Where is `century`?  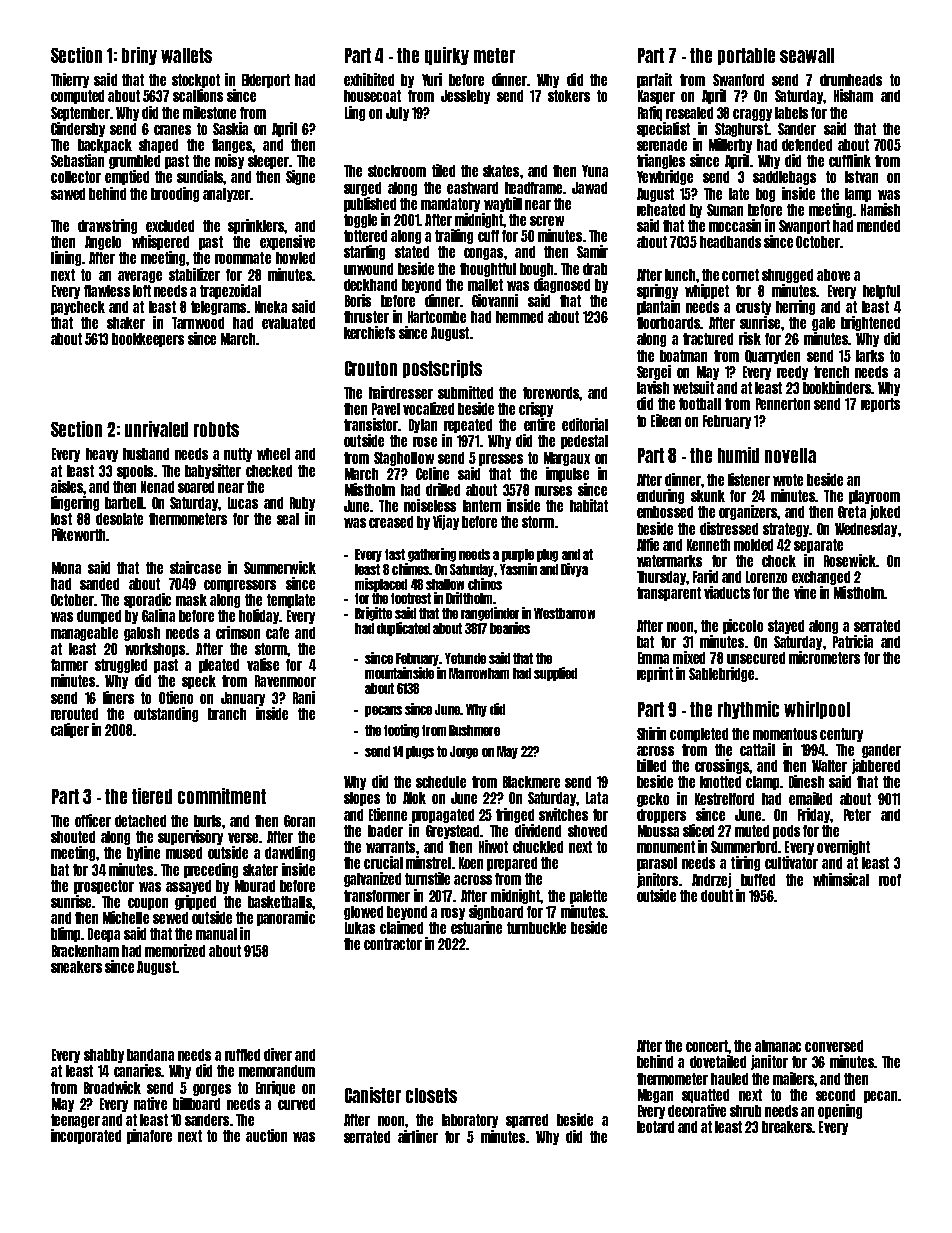
century is located at coordinates (841, 735).
